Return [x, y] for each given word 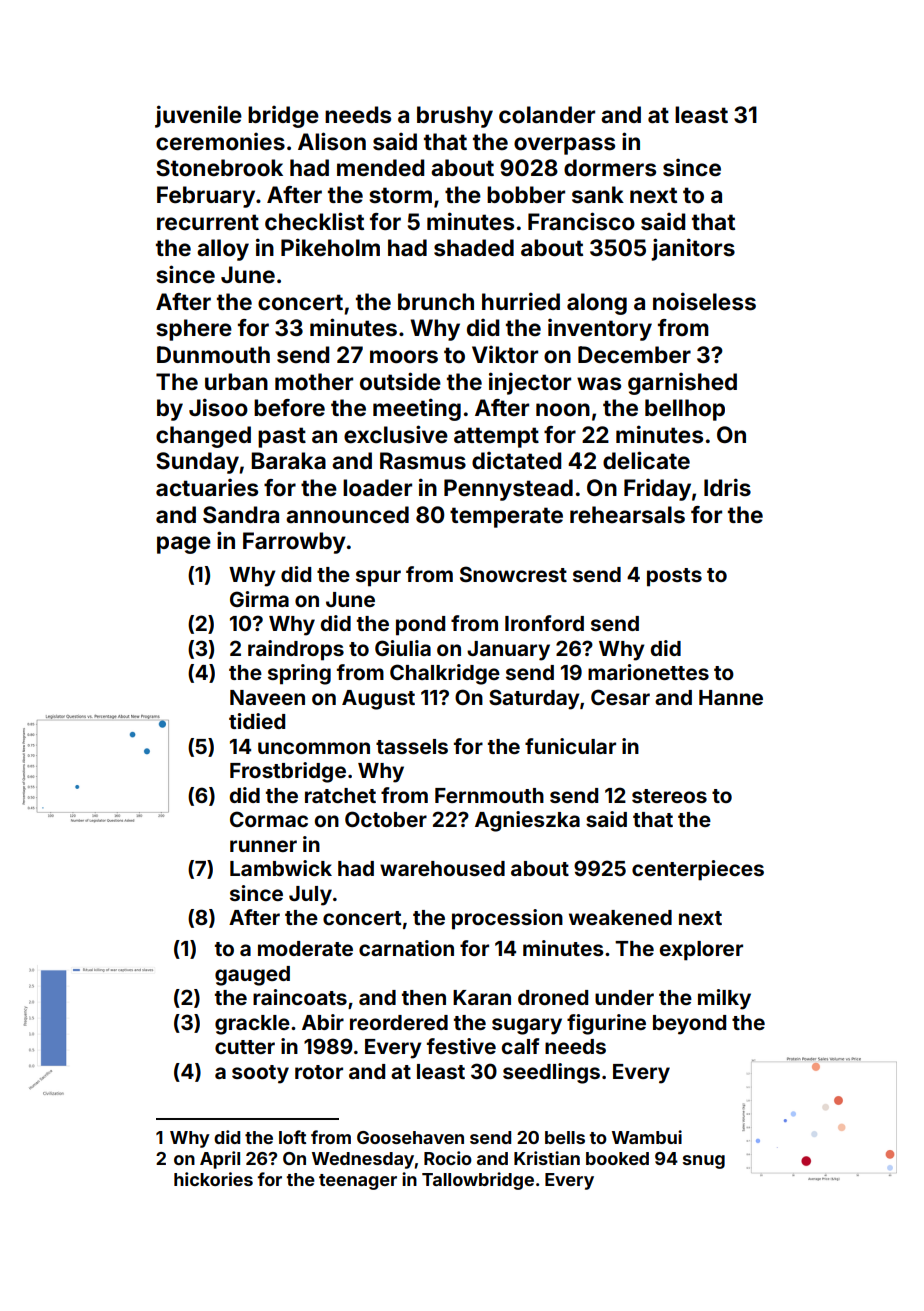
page [184, 545]
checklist [314, 221]
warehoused [442, 868]
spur [378, 578]
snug [704, 1162]
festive [461, 1046]
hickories [213, 1179]
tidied [257, 721]
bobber [526, 195]
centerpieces [698, 870]
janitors [693, 249]
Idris [727, 487]
